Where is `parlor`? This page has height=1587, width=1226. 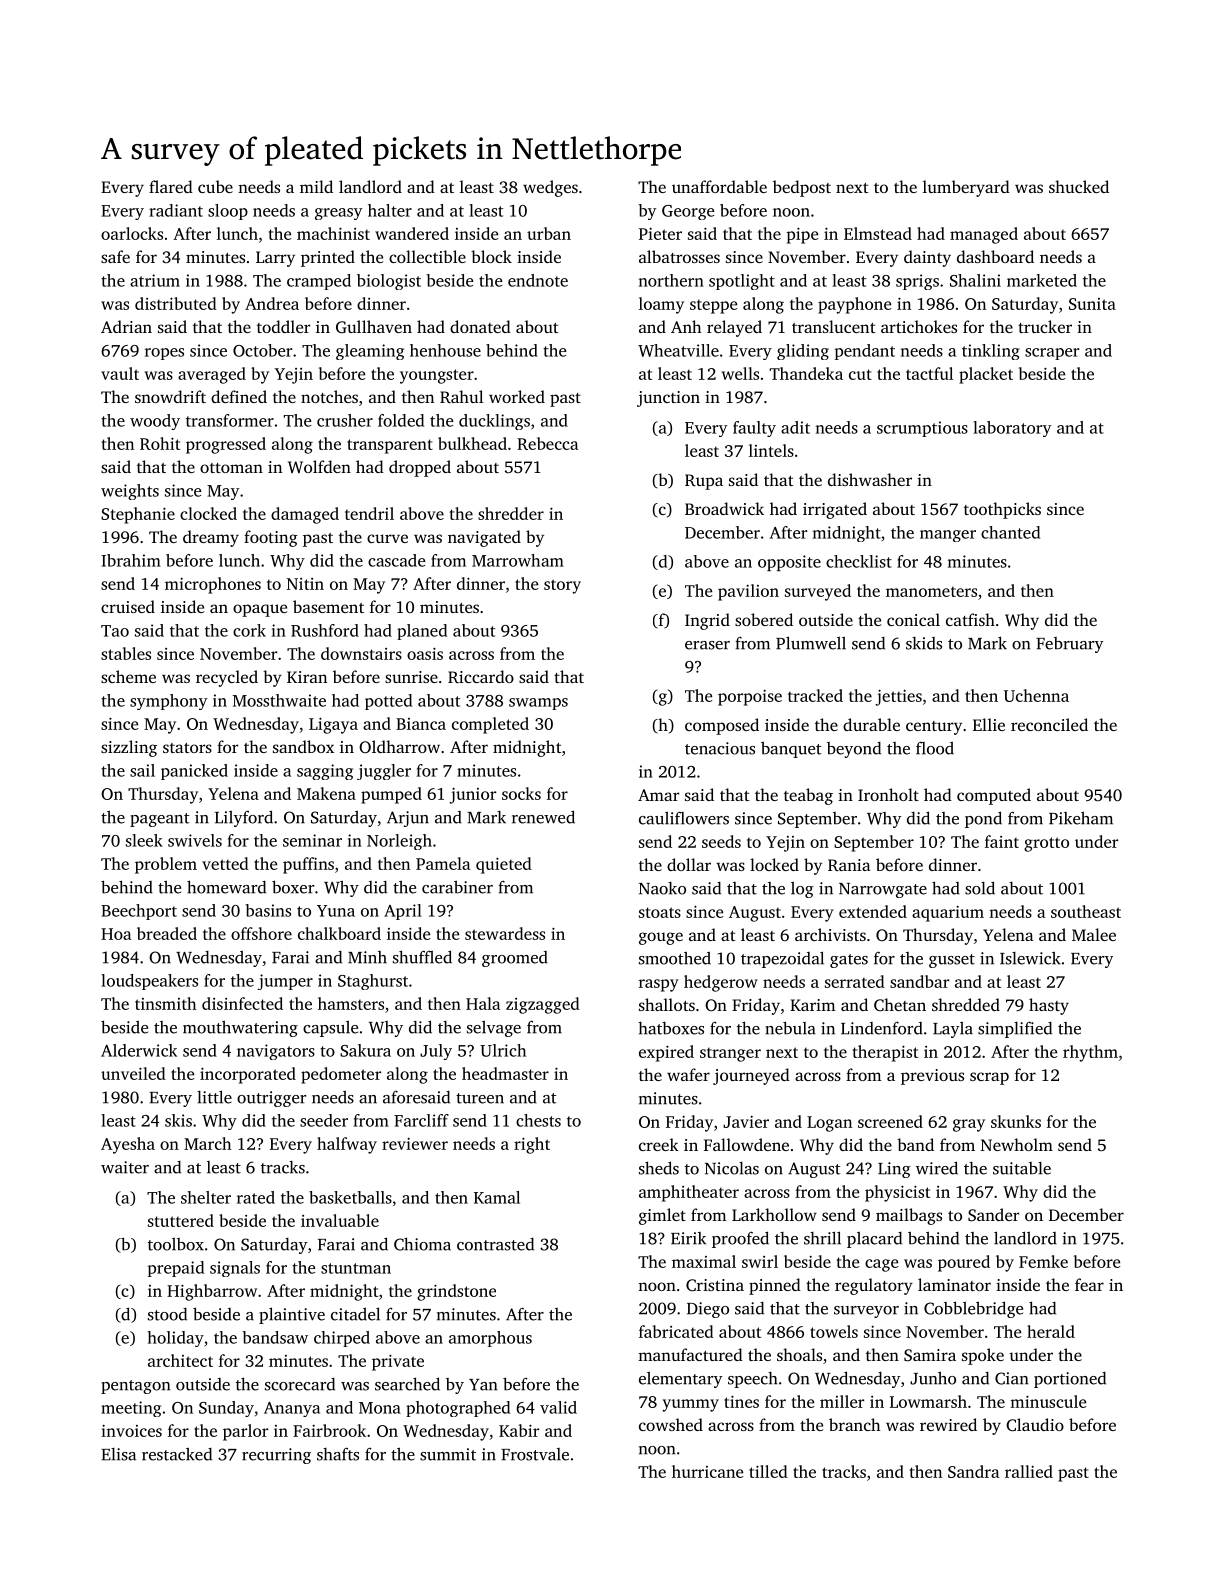 parlor is located at coordinates (245, 1432).
